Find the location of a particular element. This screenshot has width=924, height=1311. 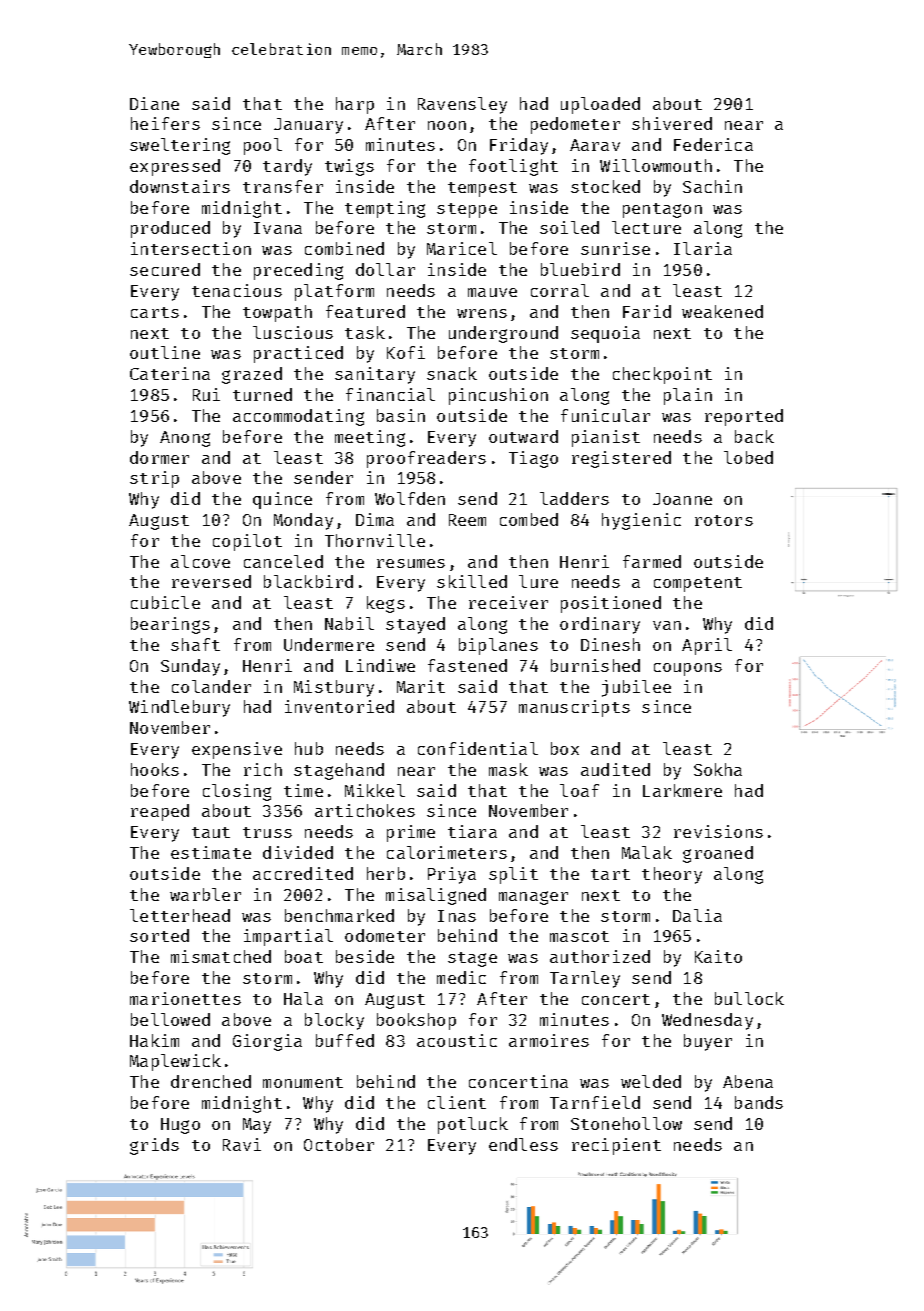

endless is located at coordinates (523, 1144).
